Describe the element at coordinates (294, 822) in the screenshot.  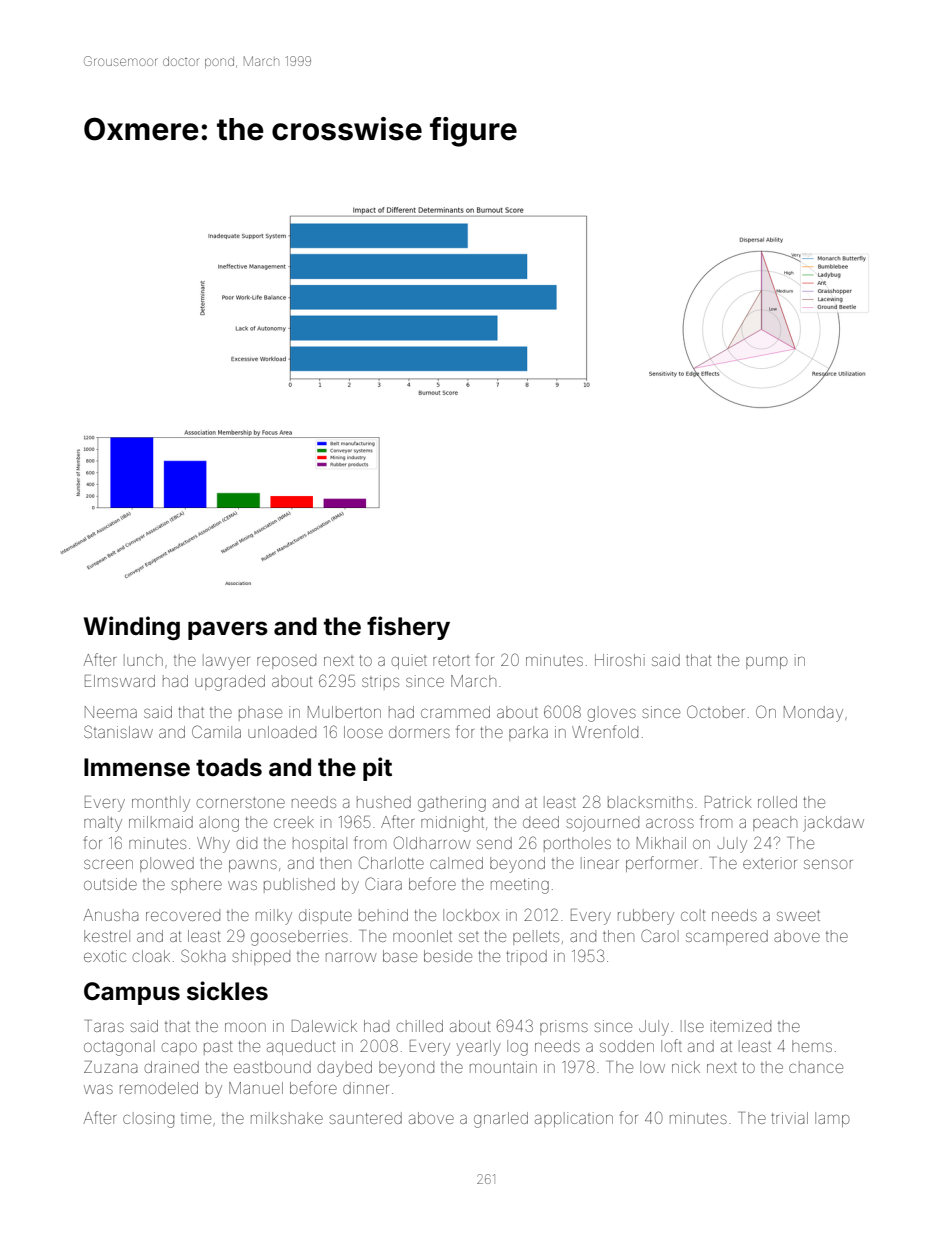
I see `creek` at that location.
